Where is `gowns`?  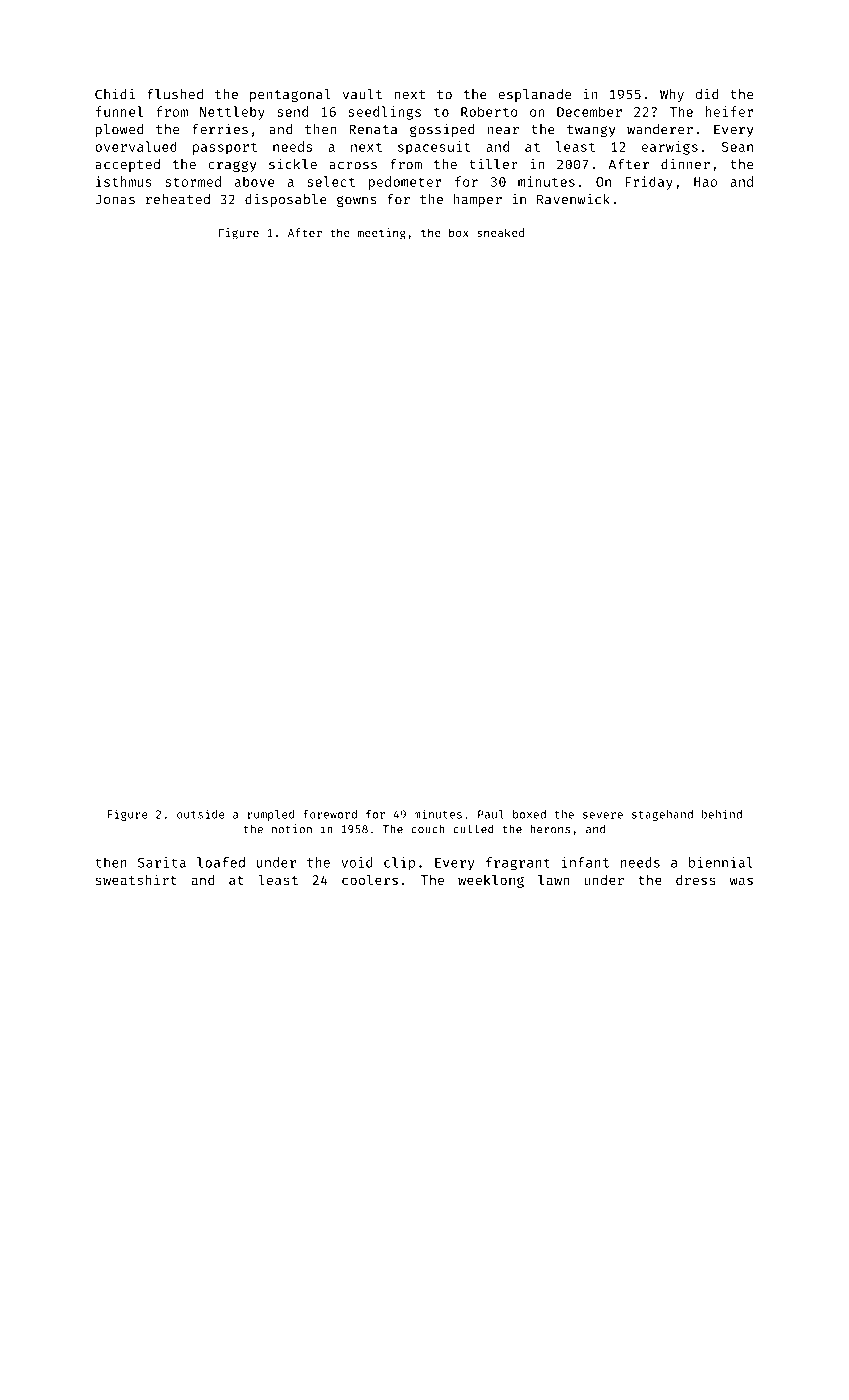
gowns is located at coordinates (356, 201).
